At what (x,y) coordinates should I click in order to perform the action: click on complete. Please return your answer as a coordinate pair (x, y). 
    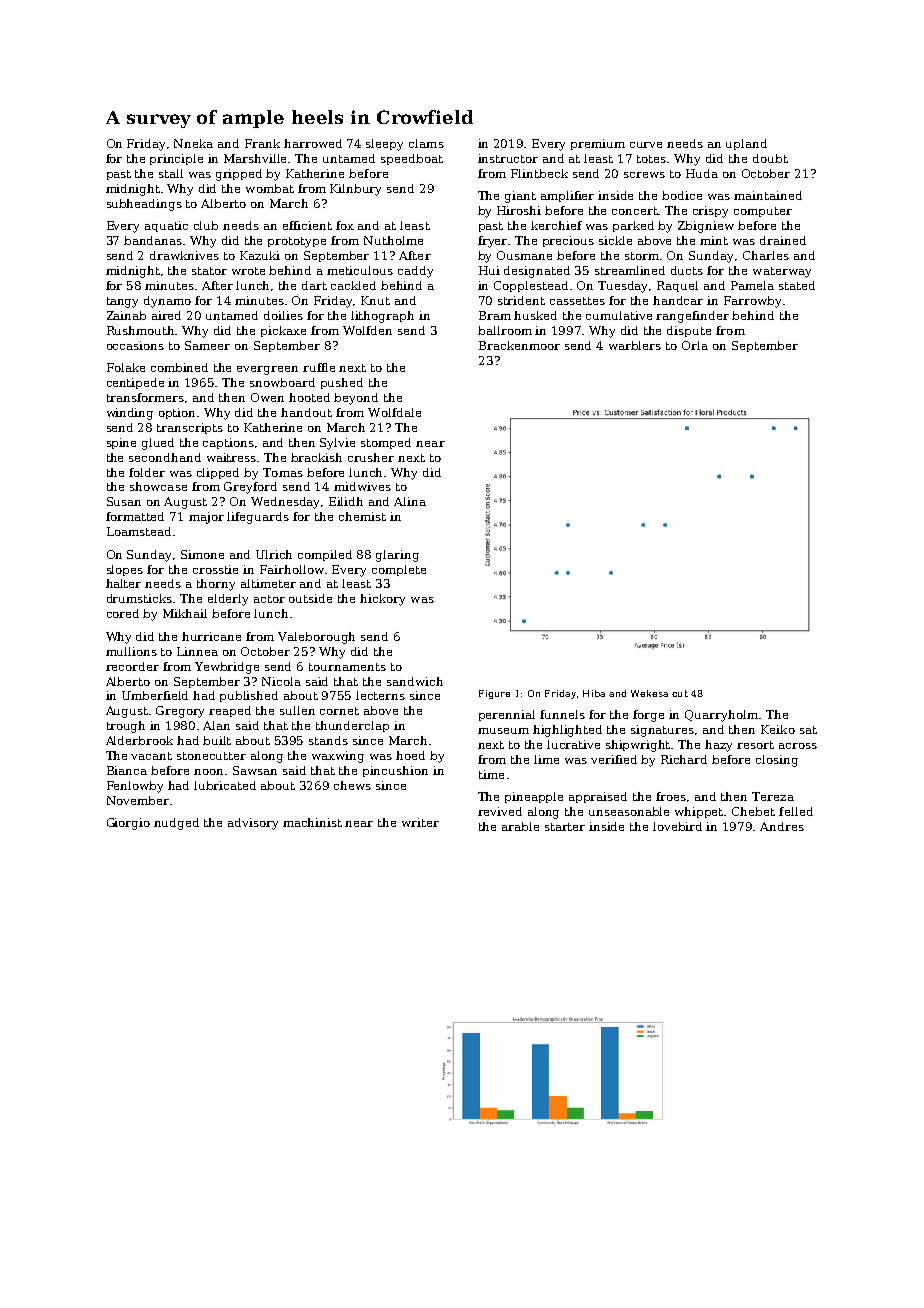
    Looking at the image, I should click on (399, 570).
